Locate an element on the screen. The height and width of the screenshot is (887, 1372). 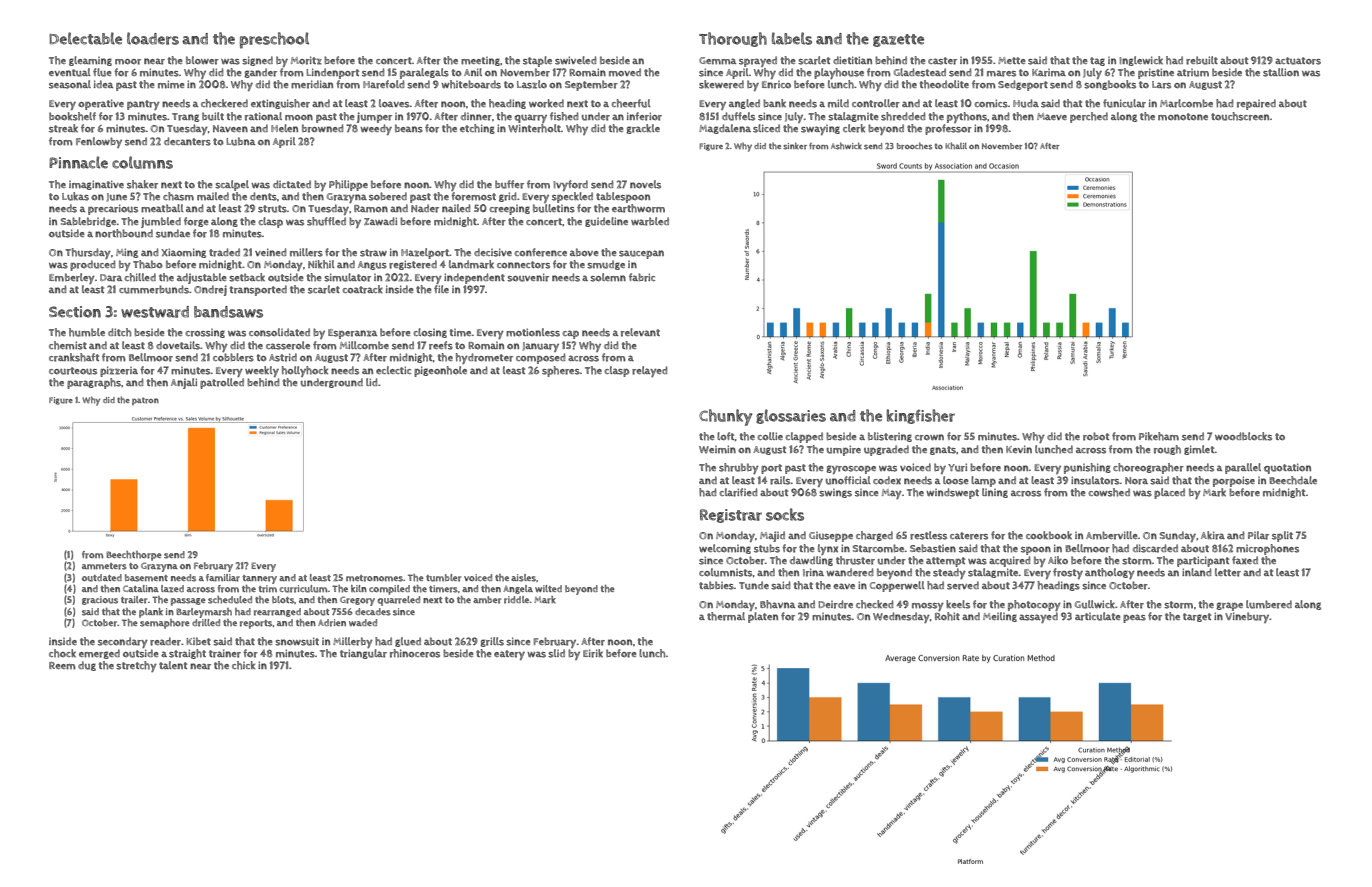
fabric is located at coordinates (642, 277).
